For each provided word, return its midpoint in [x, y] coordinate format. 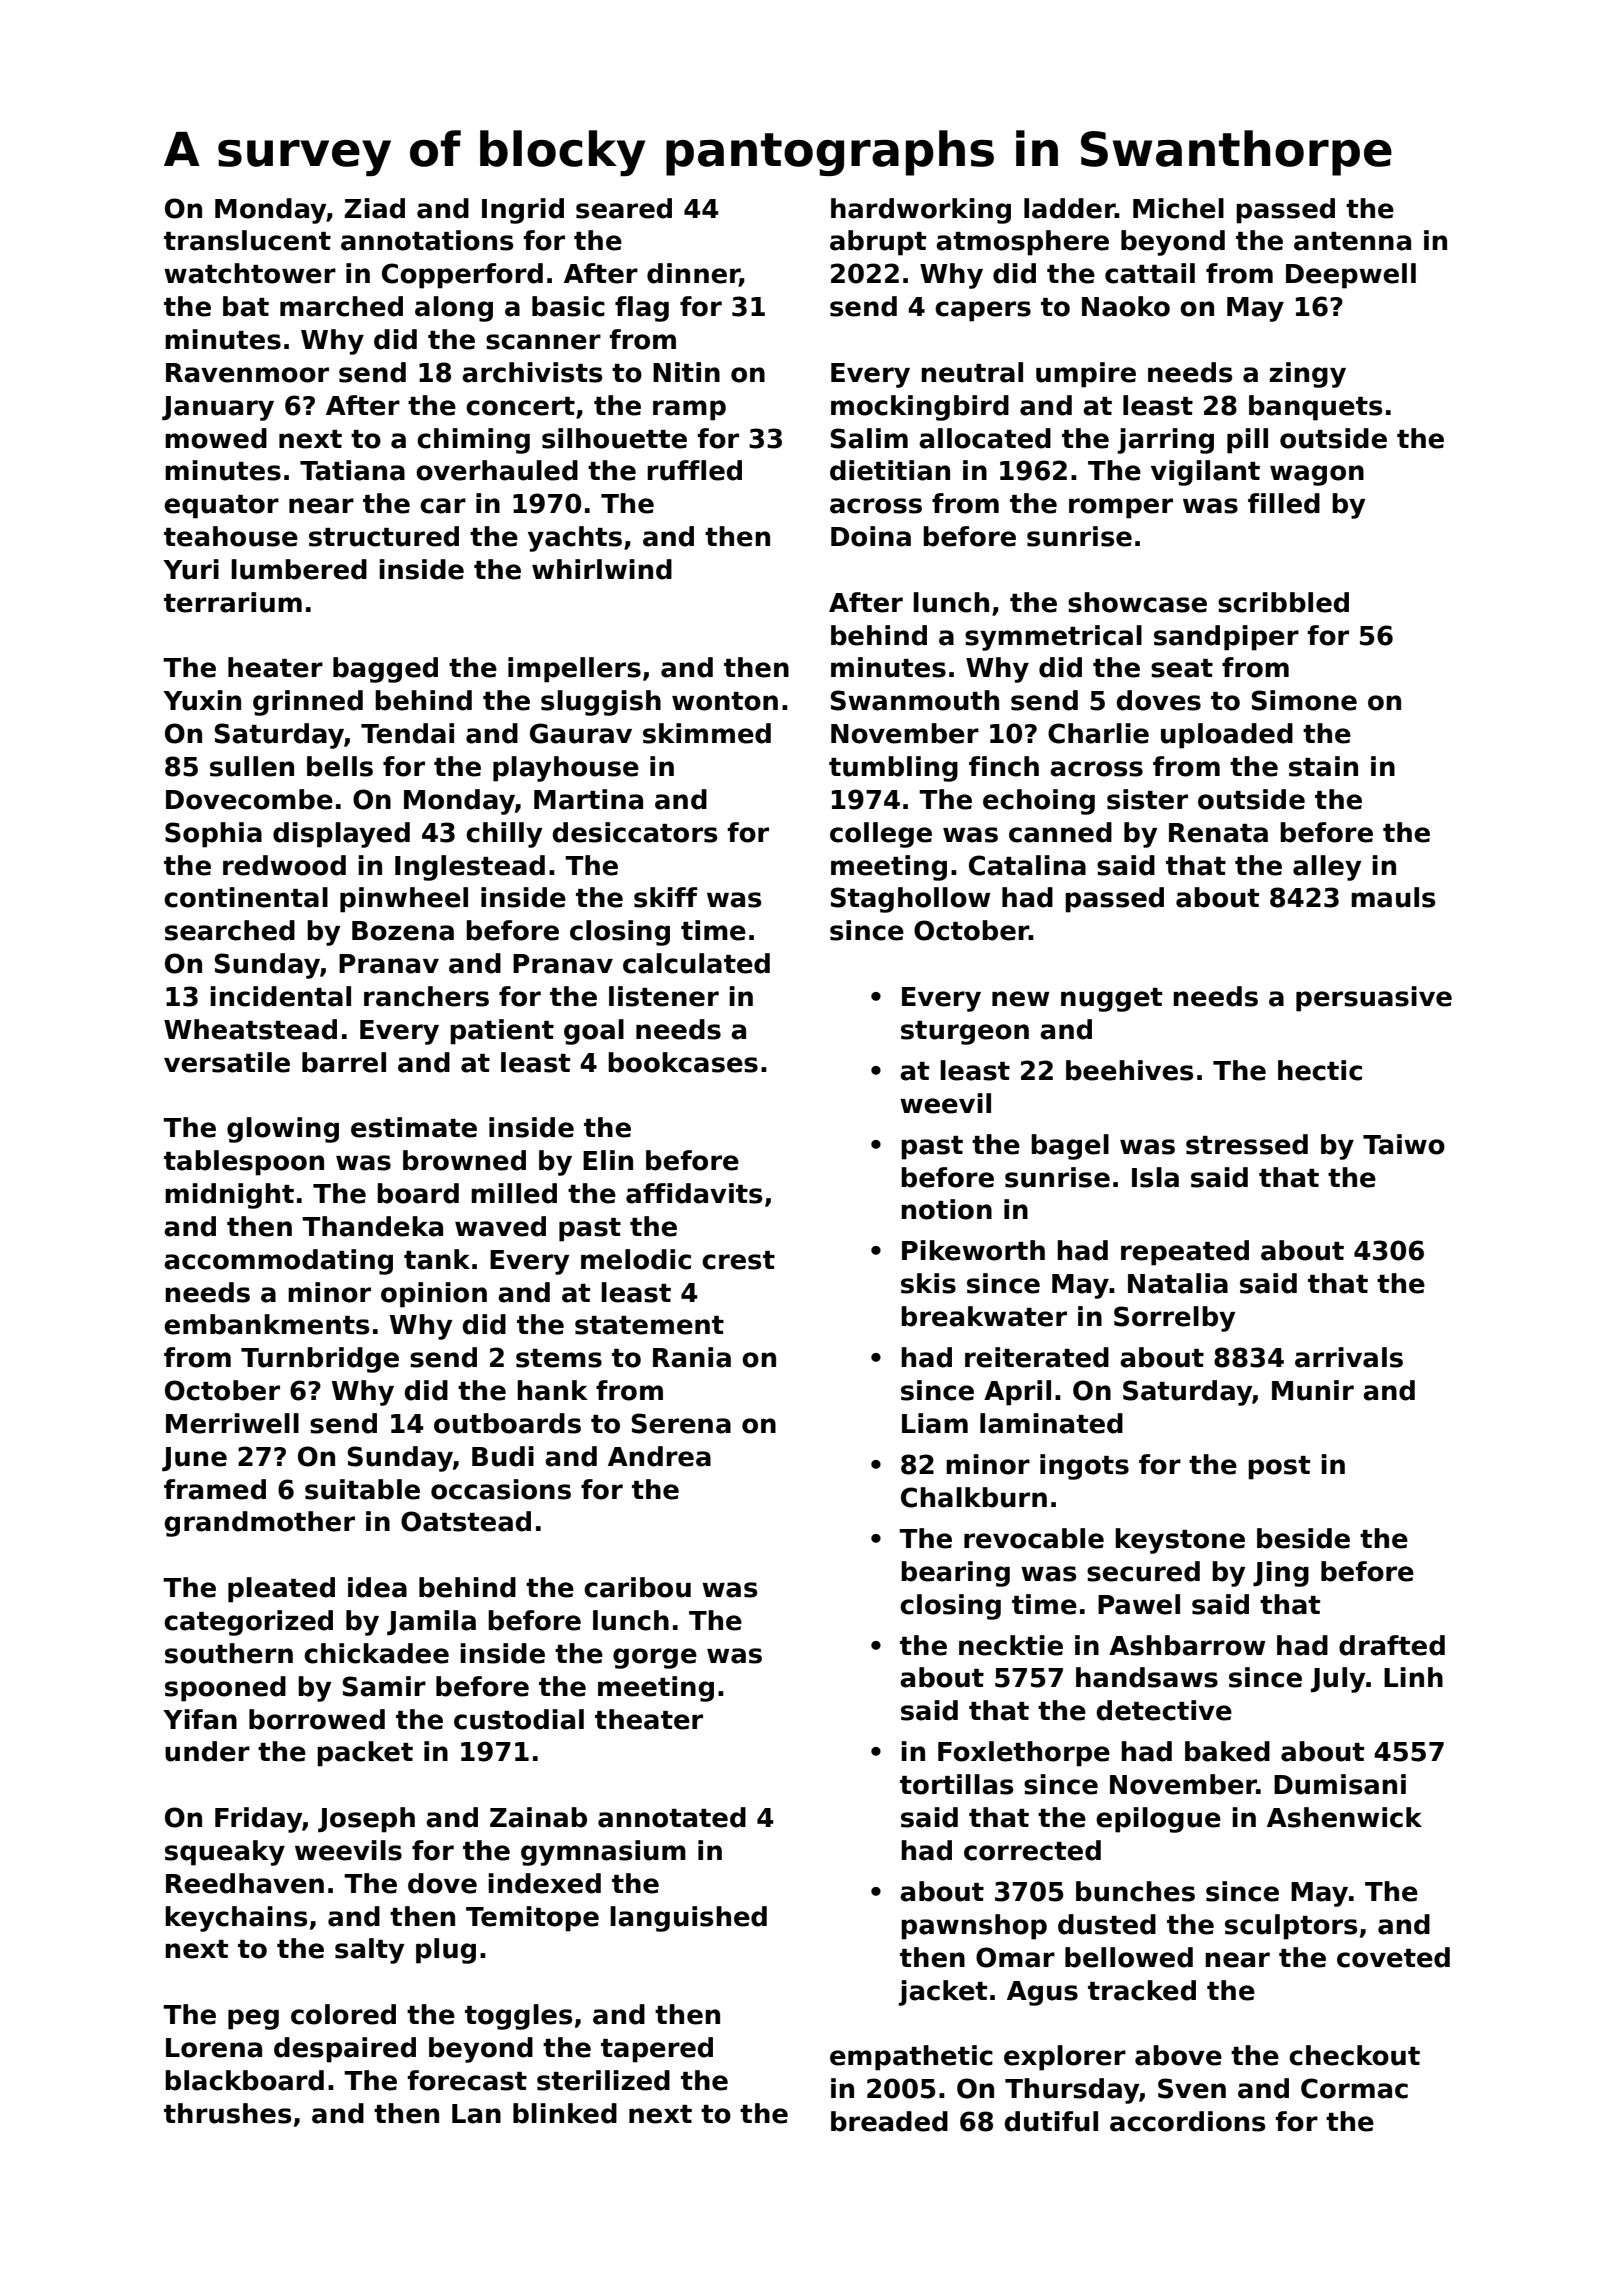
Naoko [1126, 306]
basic [568, 306]
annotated [672, 1817]
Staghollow [910, 900]
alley [1327, 868]
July [1338, 1680]
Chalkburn [974, 1497]
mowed [216, 438]
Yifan [200, 1719]
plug [446, 1951]
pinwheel [404, 900]
